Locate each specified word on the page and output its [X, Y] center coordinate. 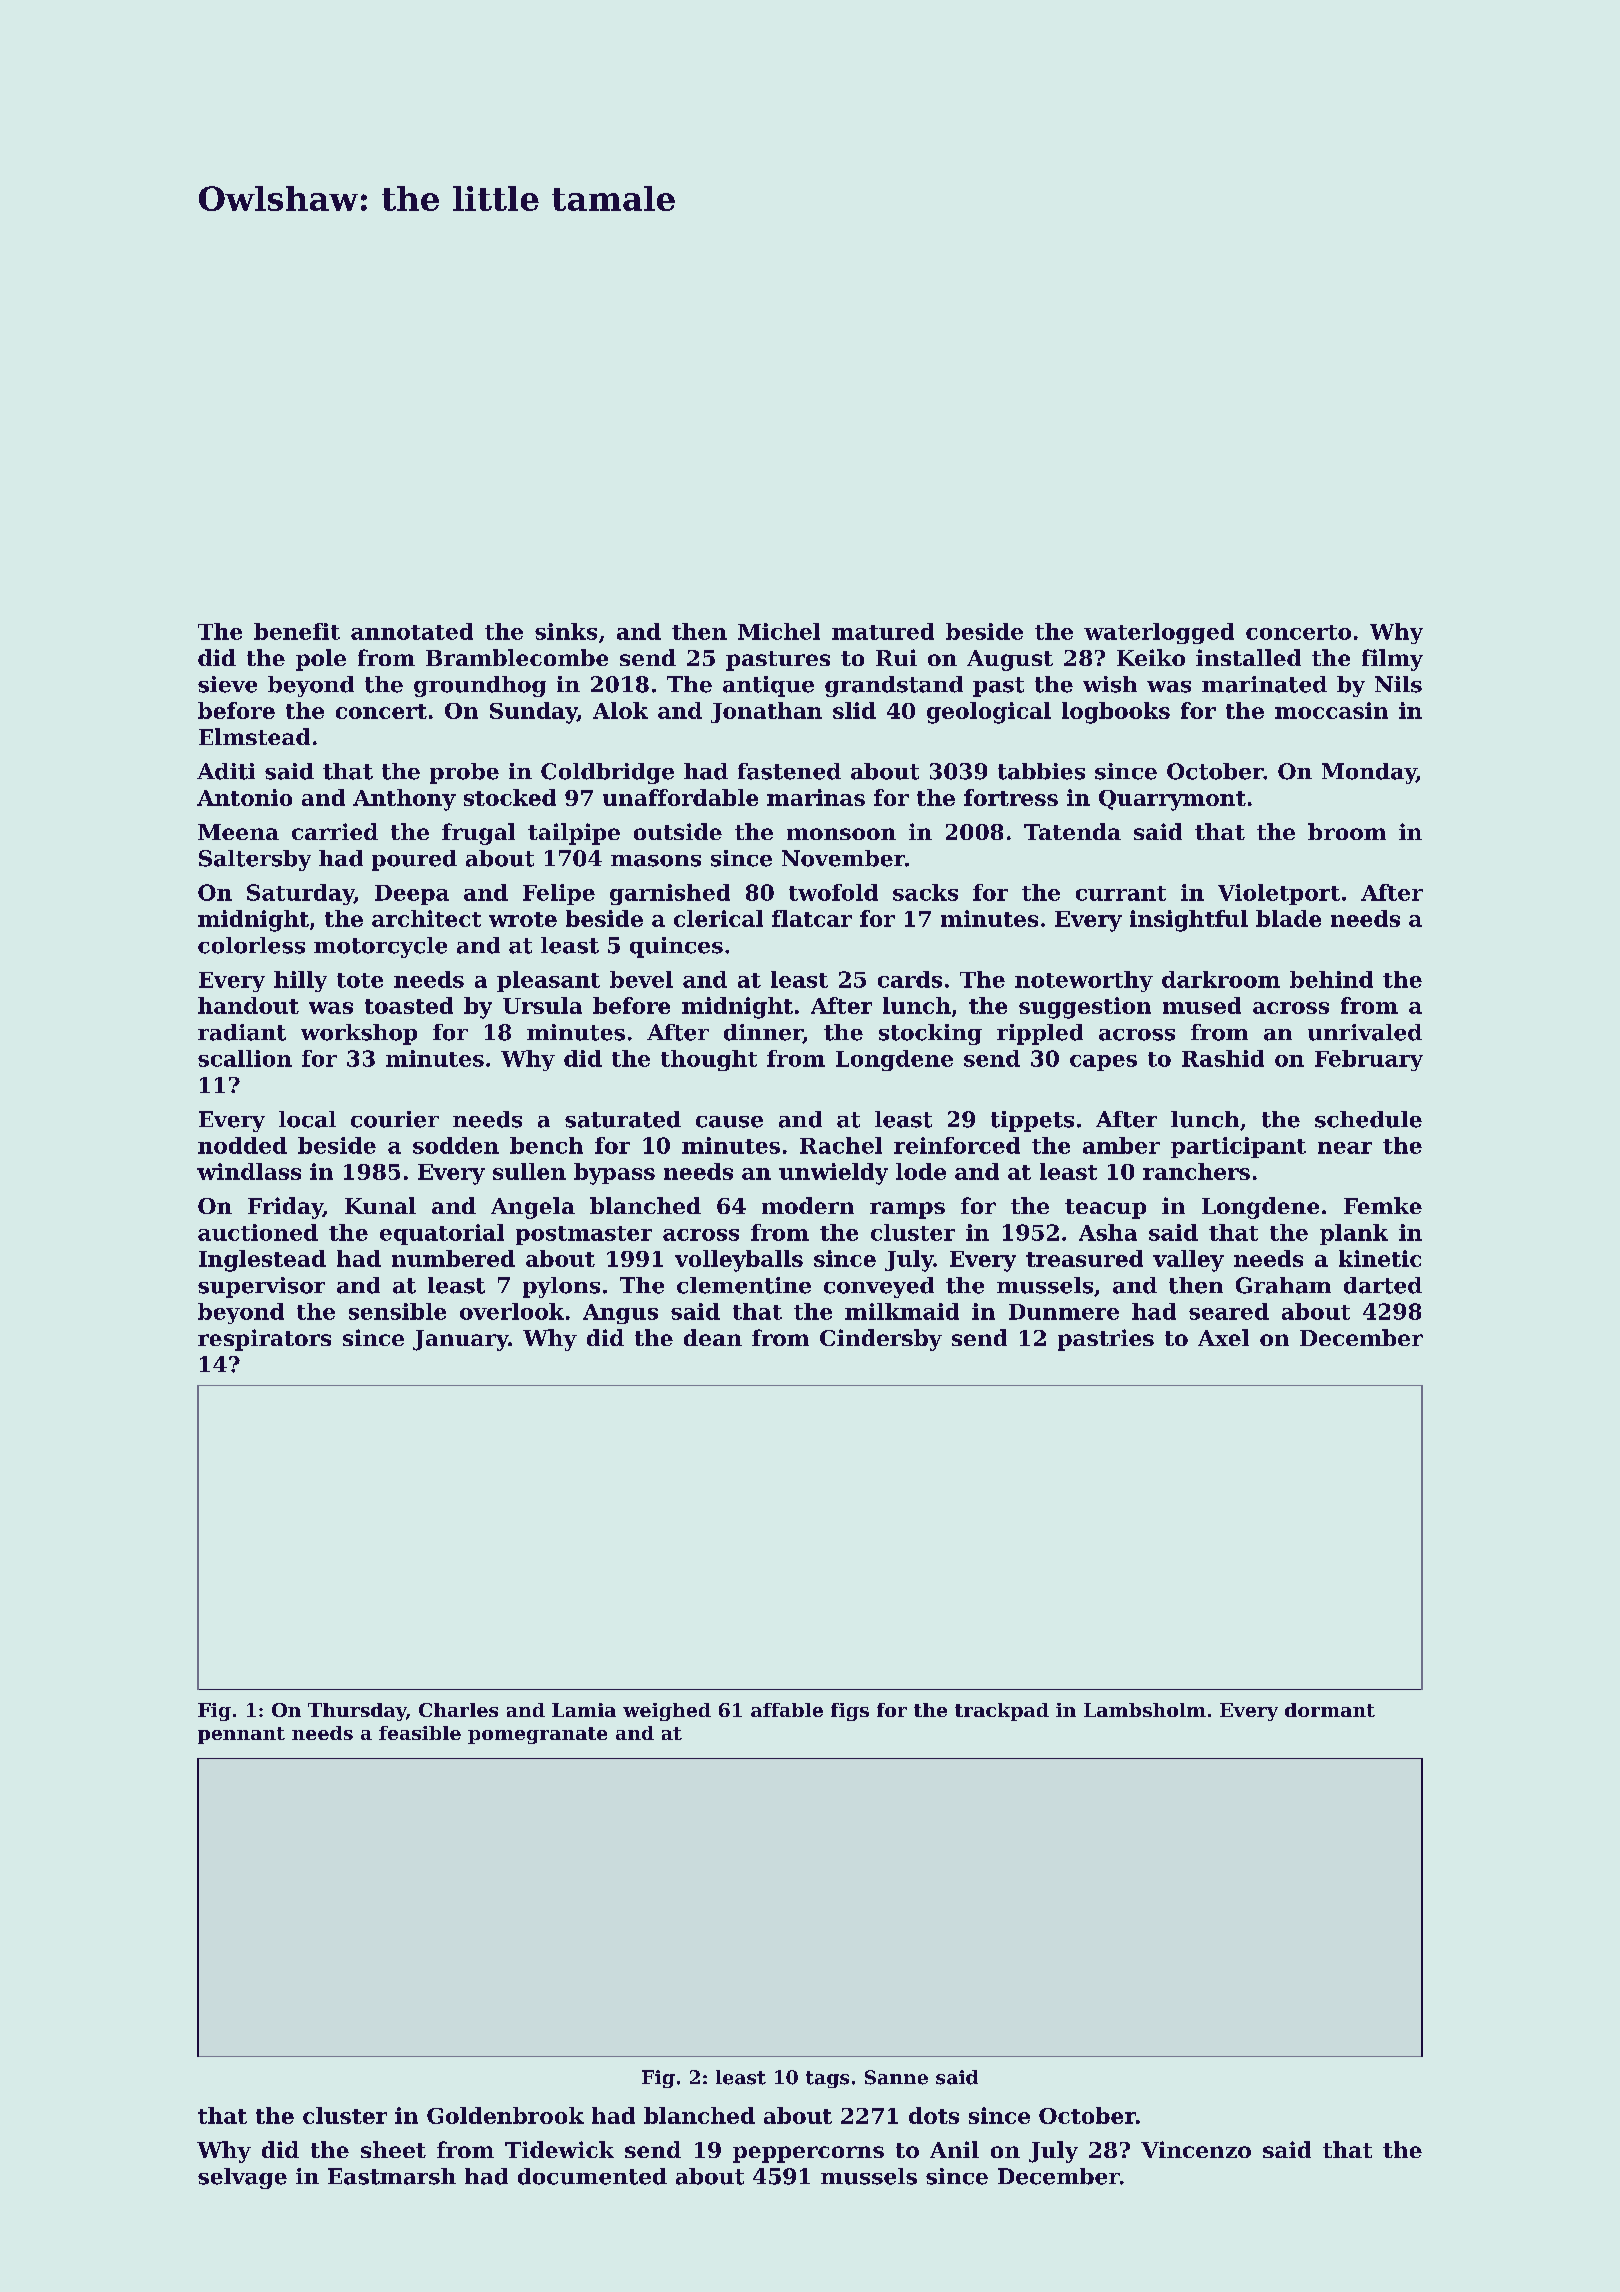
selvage [242, 2178]
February [1369, 1060]
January [461, 1340]
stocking [930, 1034]
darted [1383, 1285]
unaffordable [680, 797]
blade [1288, 918]
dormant [1330, 1710]
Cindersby [881, 1340]
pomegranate [537, 1735]
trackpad [1002, 1712]
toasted [409, 1005]
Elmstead [254, 736]
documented [592, 2176]
